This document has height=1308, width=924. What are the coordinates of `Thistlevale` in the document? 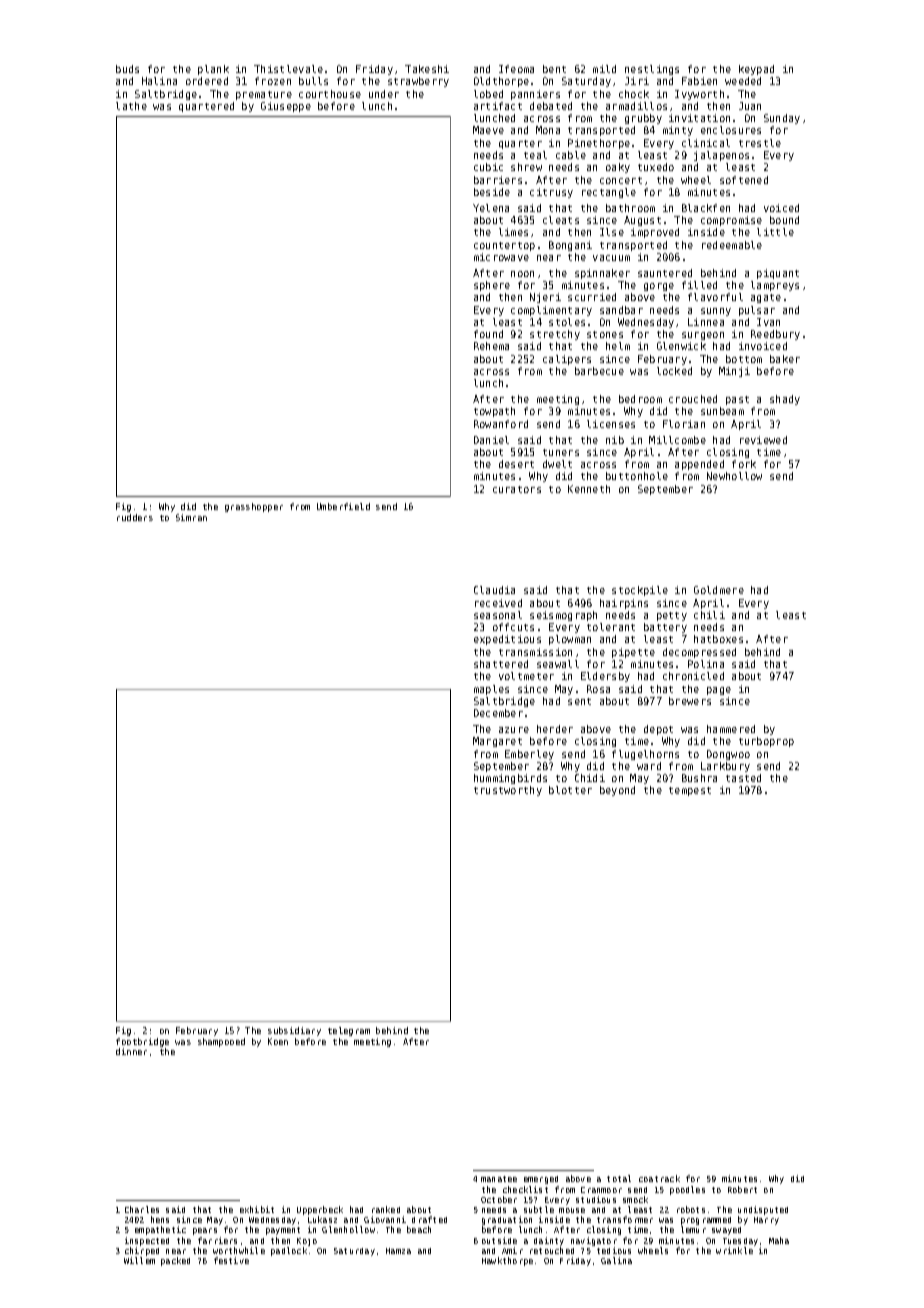 It's located at (288, 69).
